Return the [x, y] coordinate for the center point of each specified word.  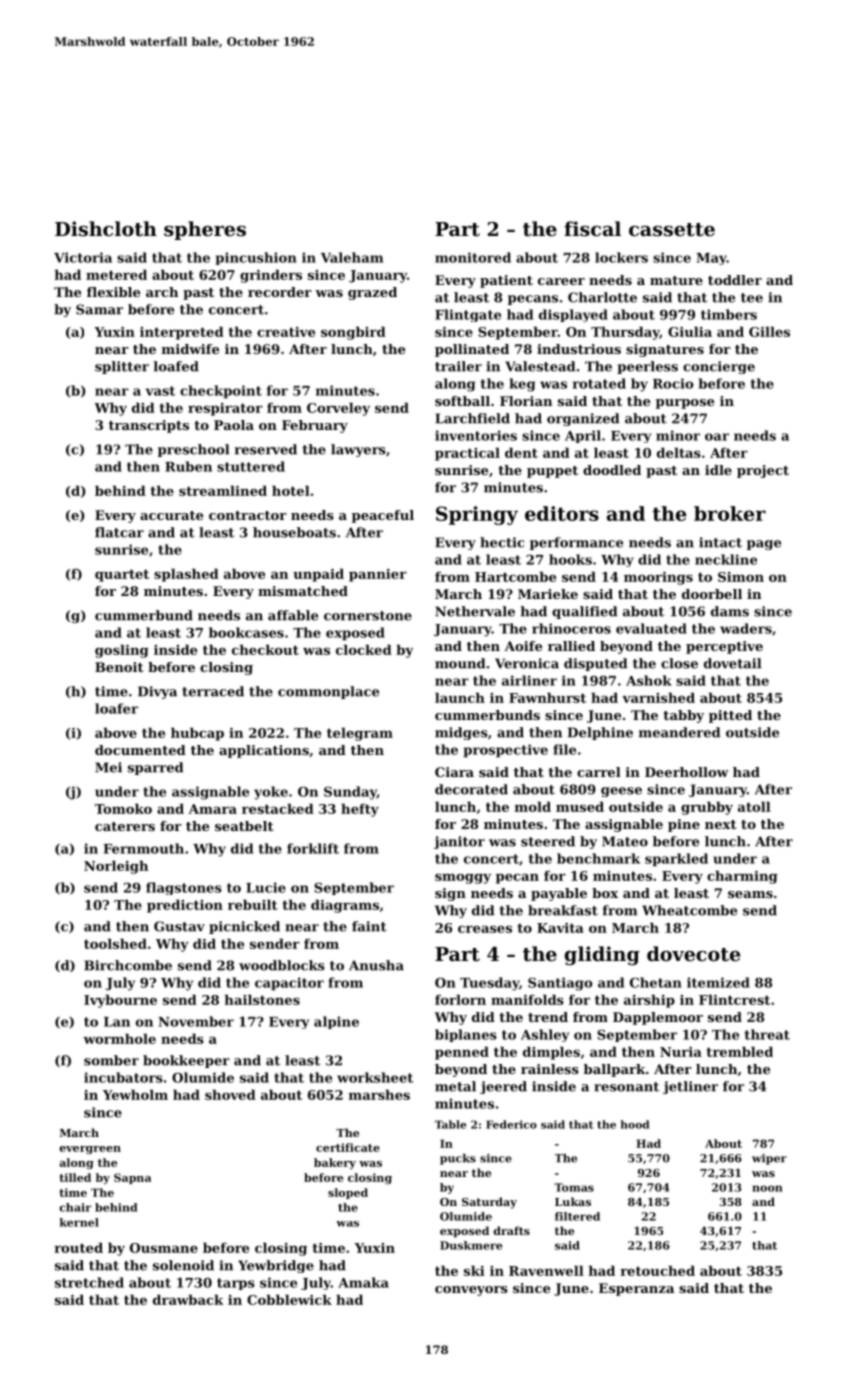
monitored [473, 257]
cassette [672, 230]
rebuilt [253, 904]
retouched [657, 1270]
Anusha [376, 965]
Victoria [83, 257]
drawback [188, 1299]
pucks [458, 1159]
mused [580, 806]
